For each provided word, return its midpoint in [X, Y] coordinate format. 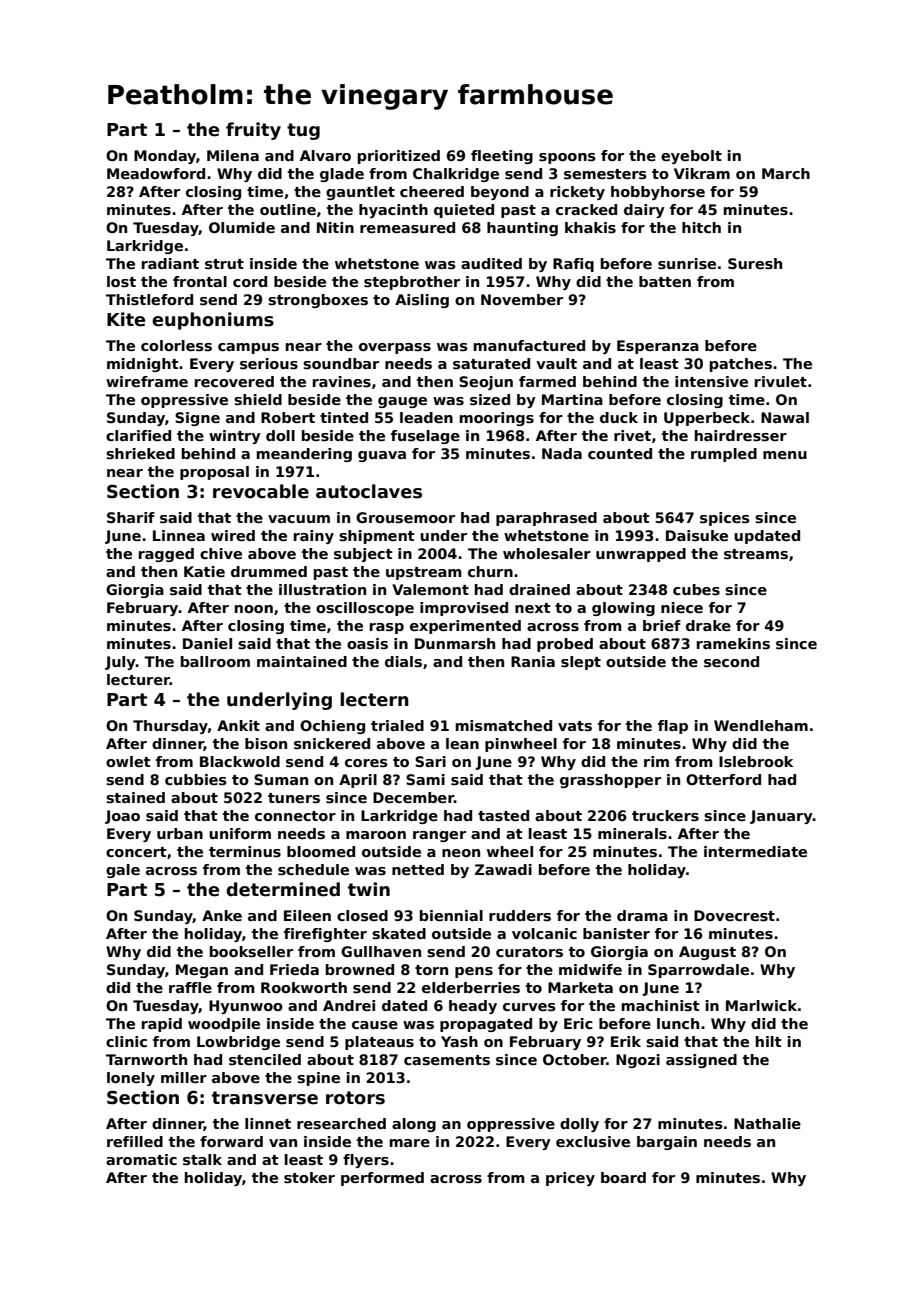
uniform [240, 833]
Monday [165, 157]
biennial [451, 915]
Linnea [179, 535]
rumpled [724, 455]
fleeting [502, 157]
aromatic [141, 1159]
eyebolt [691, 157]
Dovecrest [734, 915]
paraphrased [546, 519]
